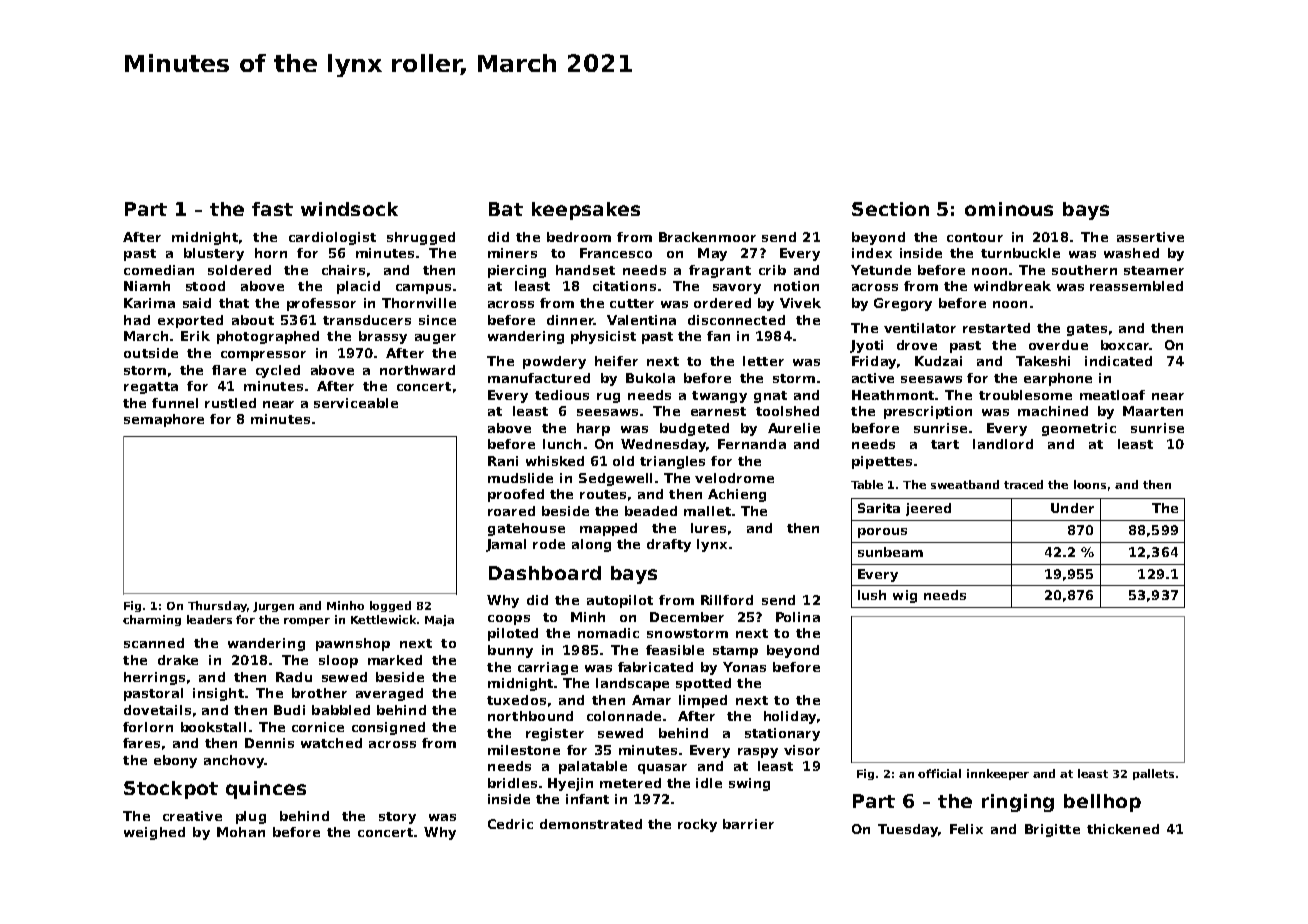  I want to click on wig, so click(905, 596).
